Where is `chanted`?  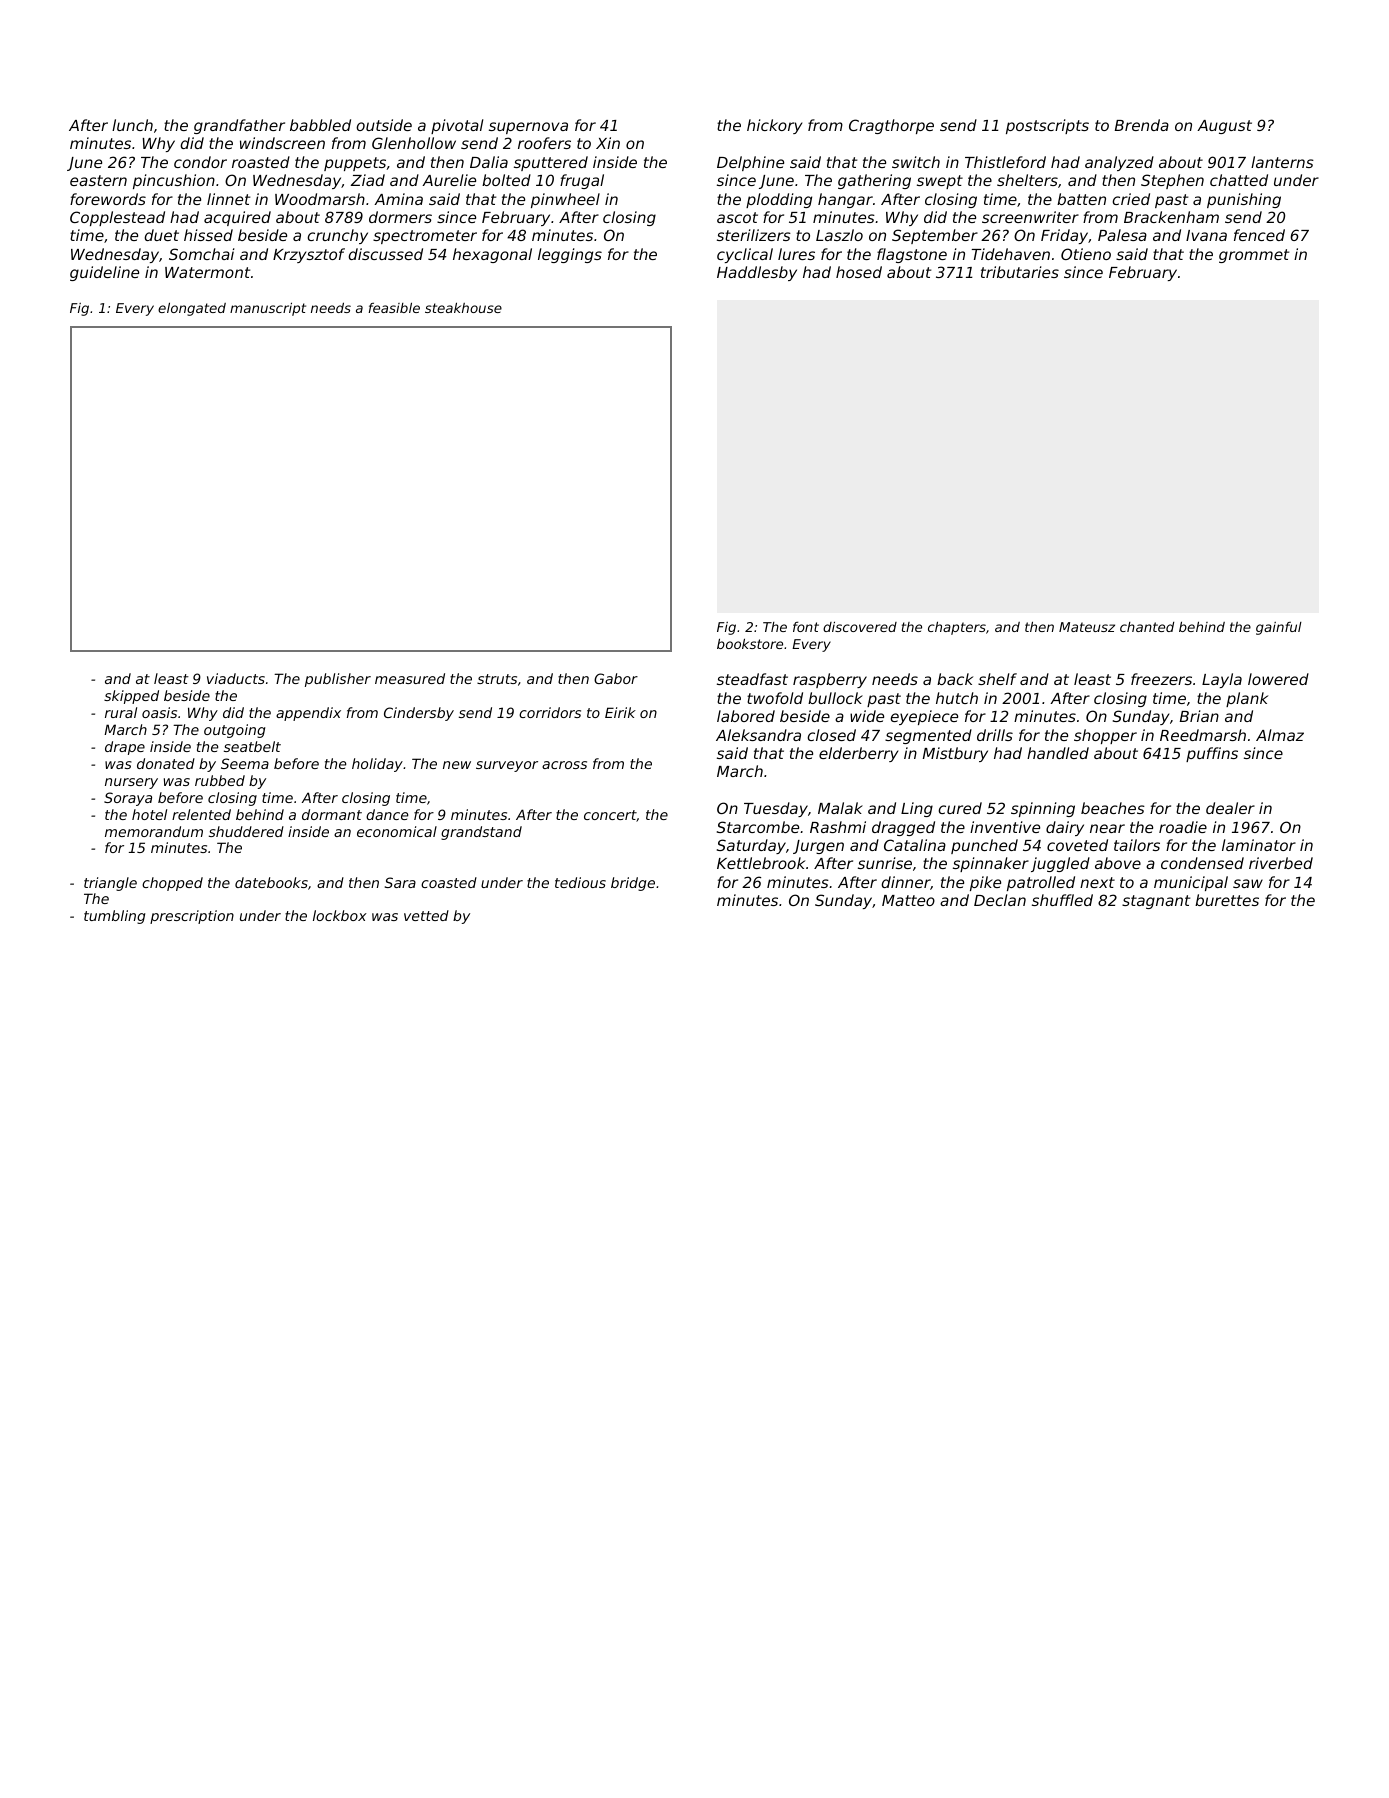
chanted is located at coordinates (1147, 627).
